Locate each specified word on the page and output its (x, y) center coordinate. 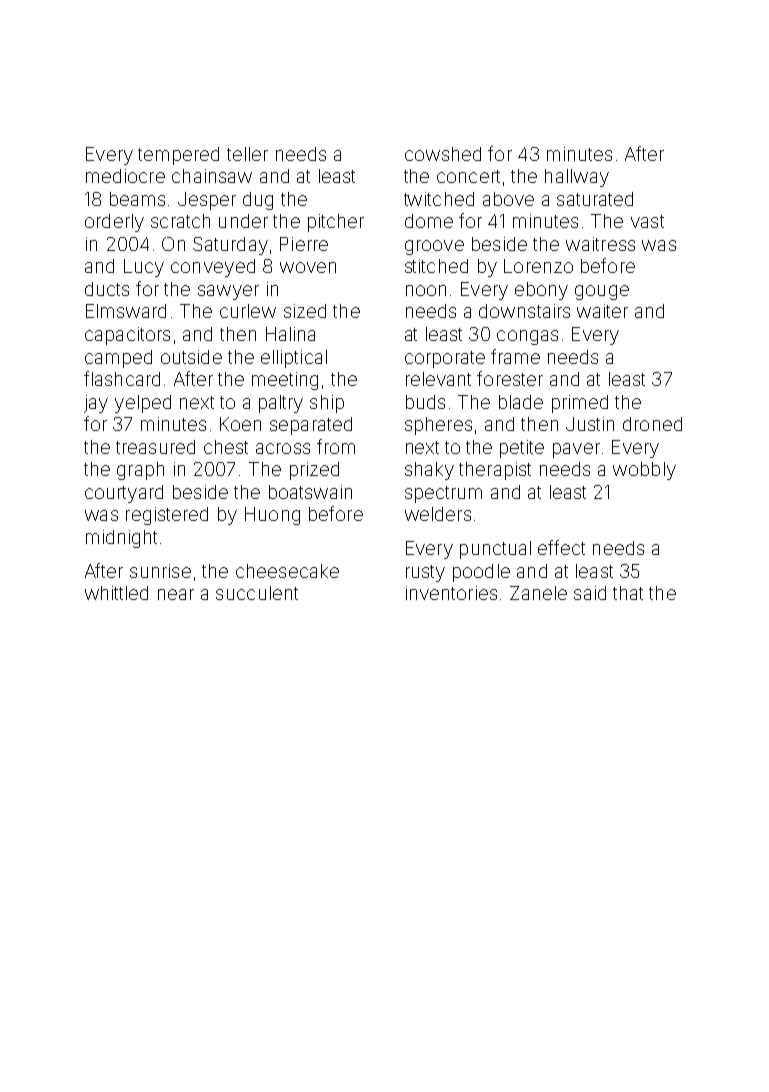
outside (191, 357)
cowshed (443, 154)
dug (258, 201)
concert (468, 176)
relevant (438, 379)
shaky (429, 471)
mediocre (125, 176)
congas (527, 337)
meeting (285, 381)
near (176, 594)
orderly (114, 223)
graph (140, 471)
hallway (577, 178)
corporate (445, 359)
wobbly (644, 471)
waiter (602, 311)
